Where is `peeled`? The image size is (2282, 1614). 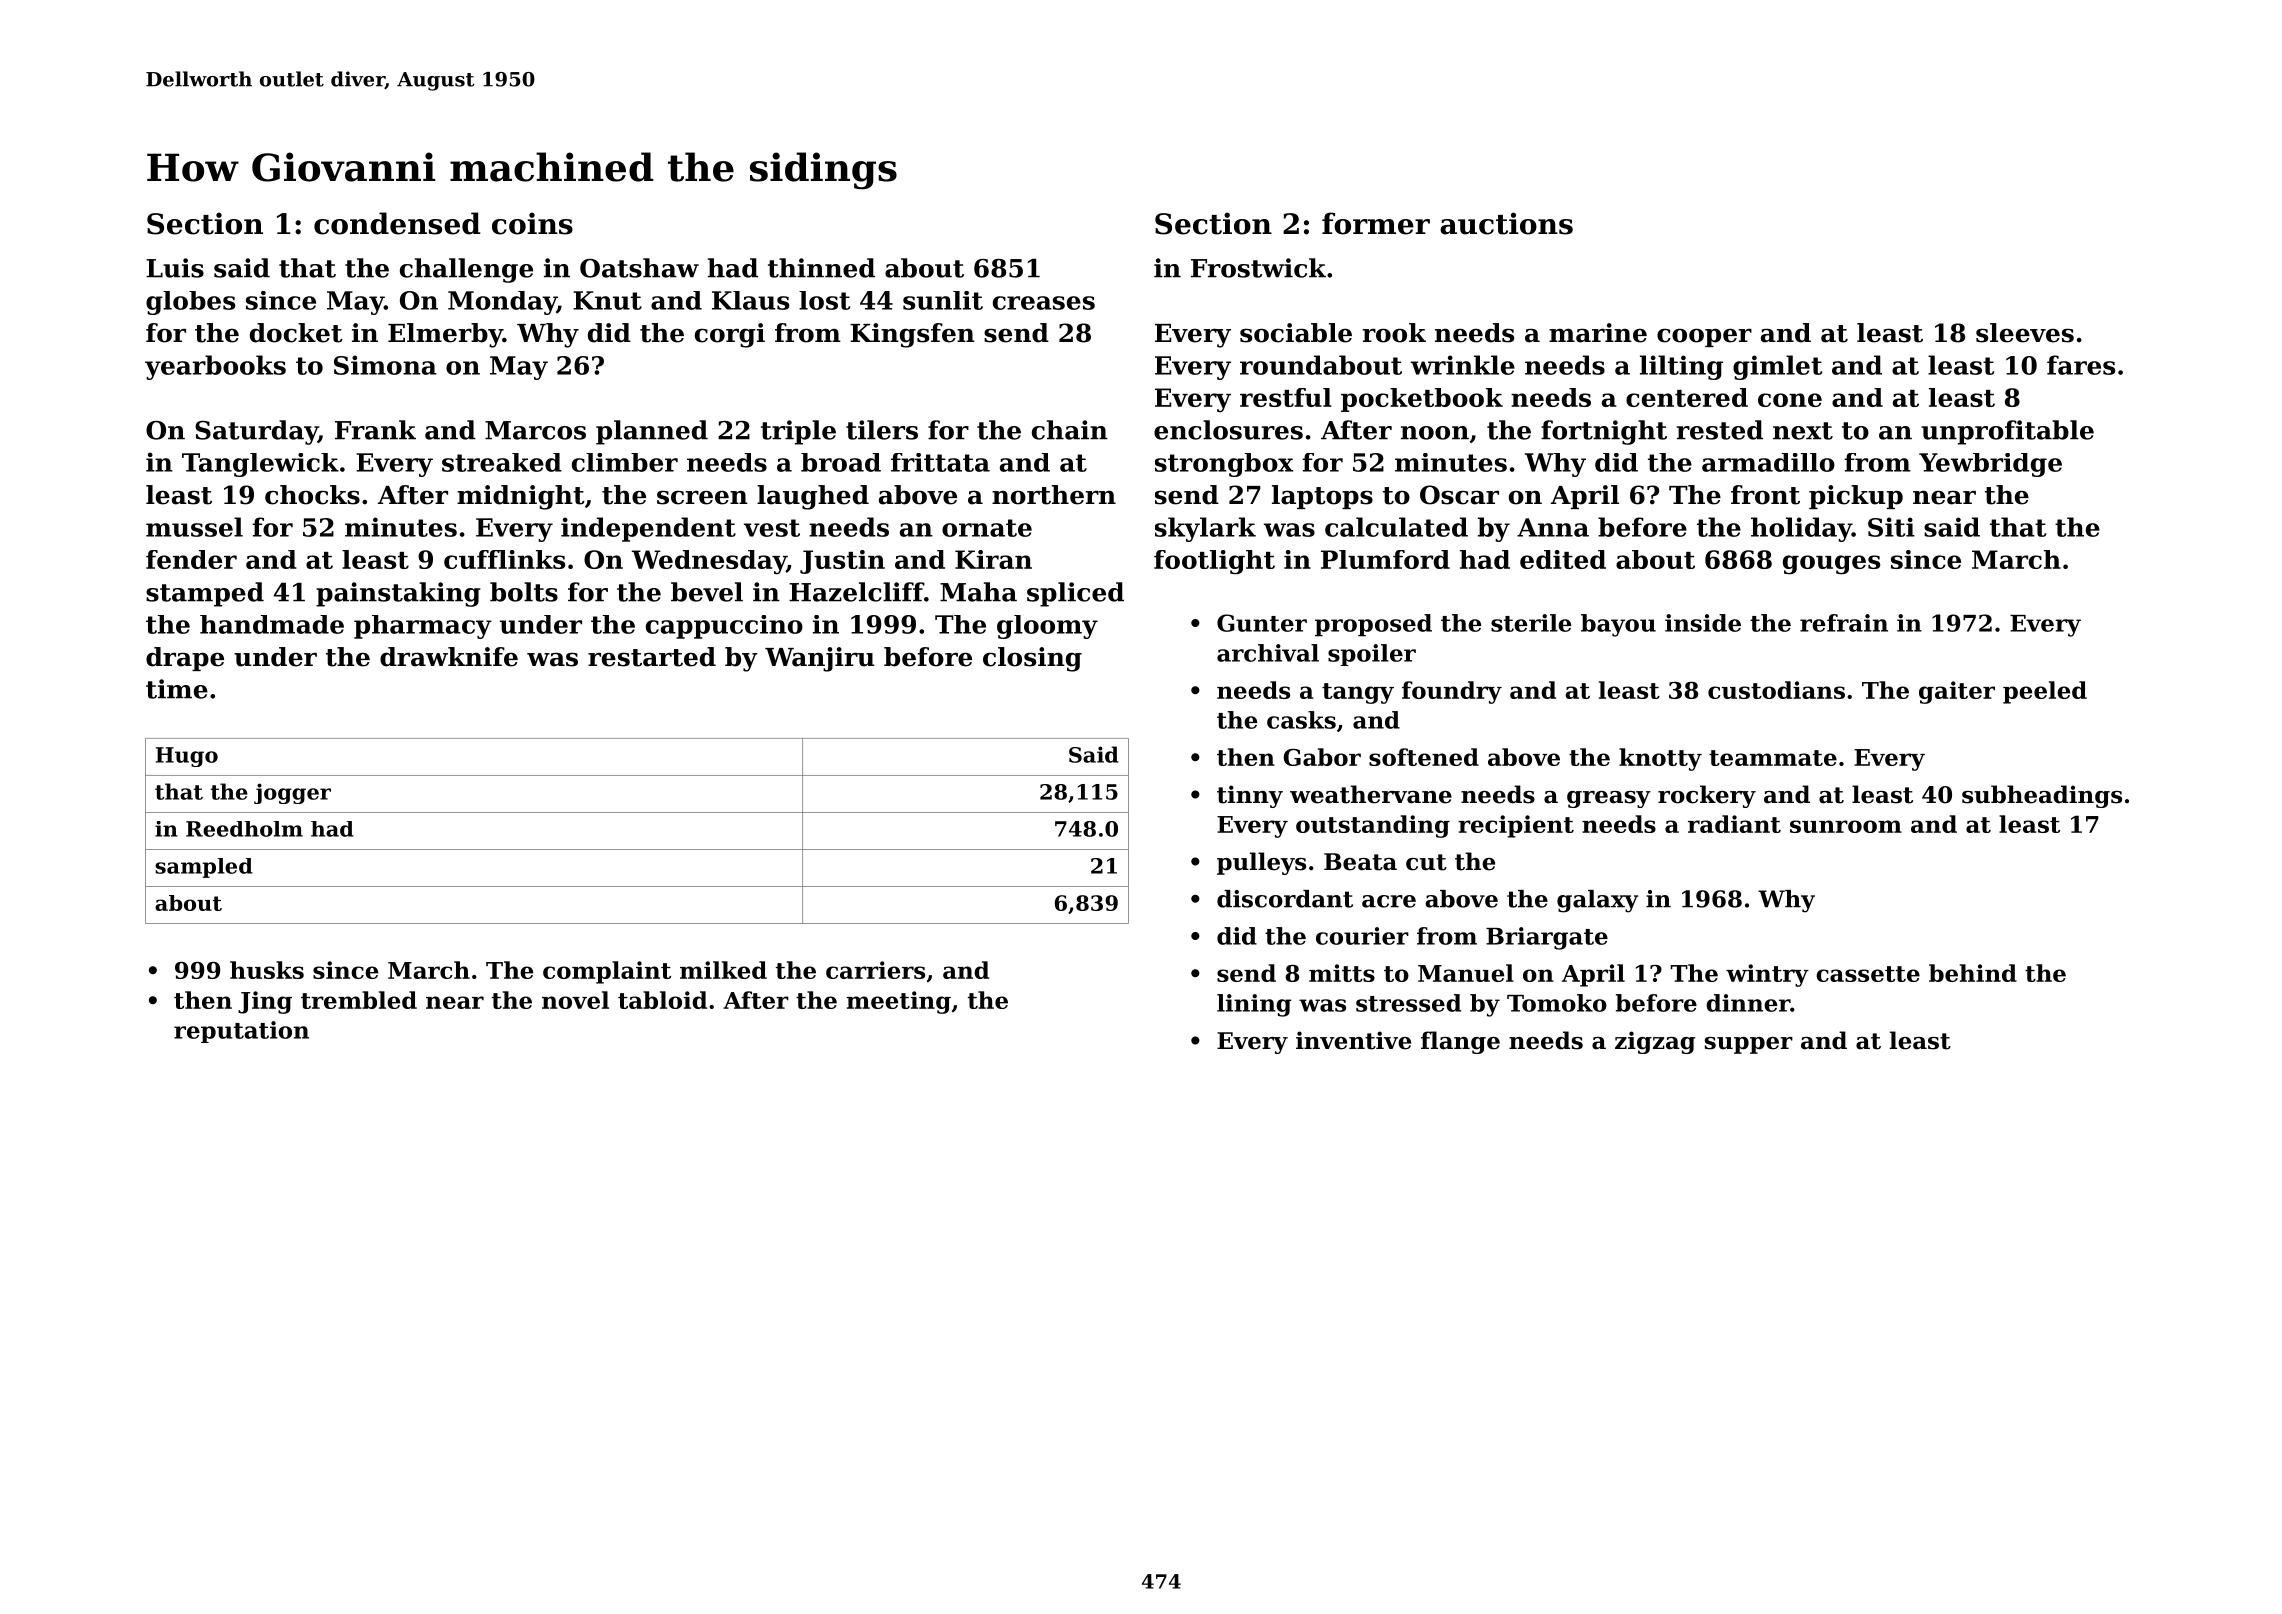
peeled is located at coordinates (2045, 692).
